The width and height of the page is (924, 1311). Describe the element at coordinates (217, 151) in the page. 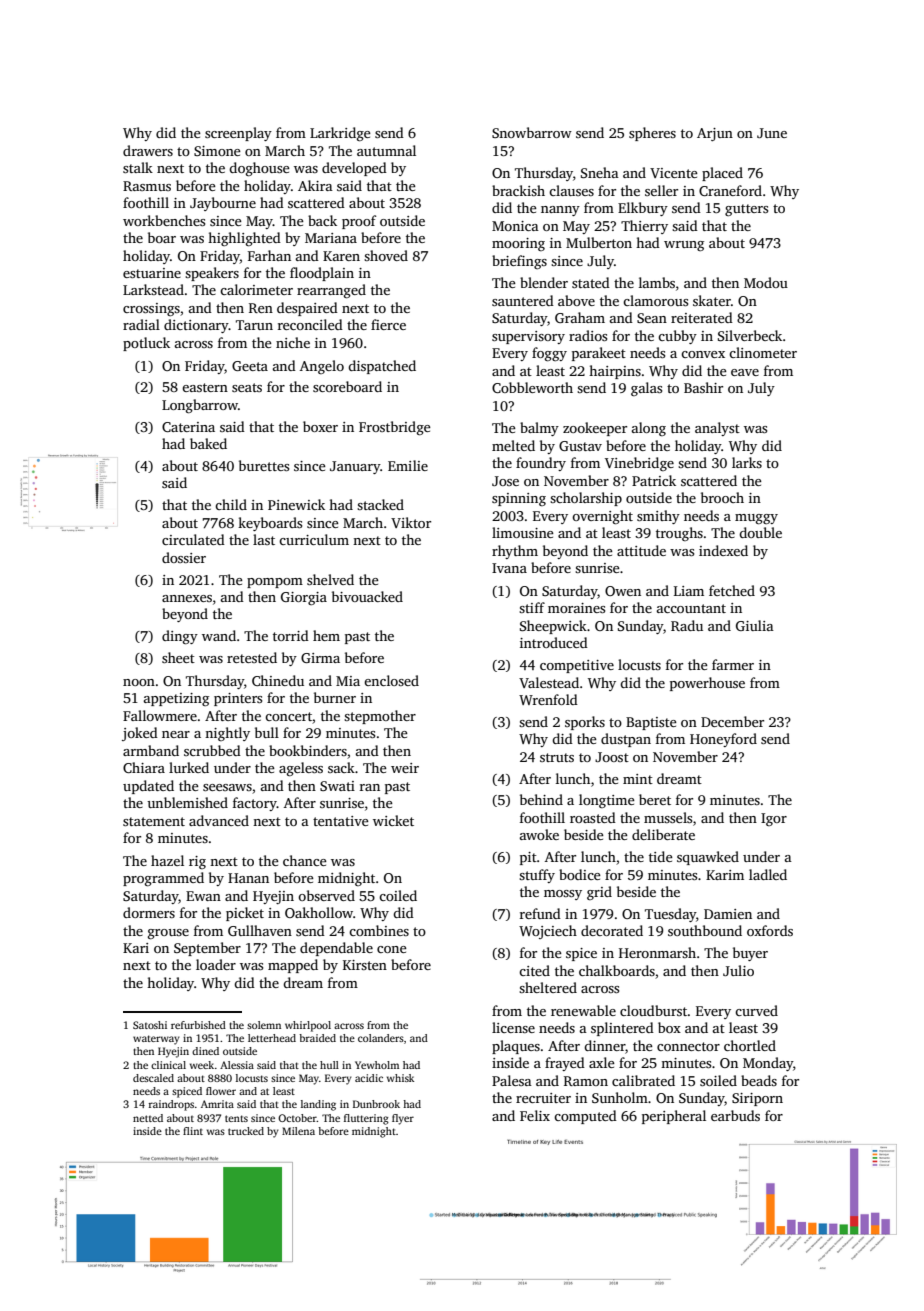

I see `Simone` at that location.
